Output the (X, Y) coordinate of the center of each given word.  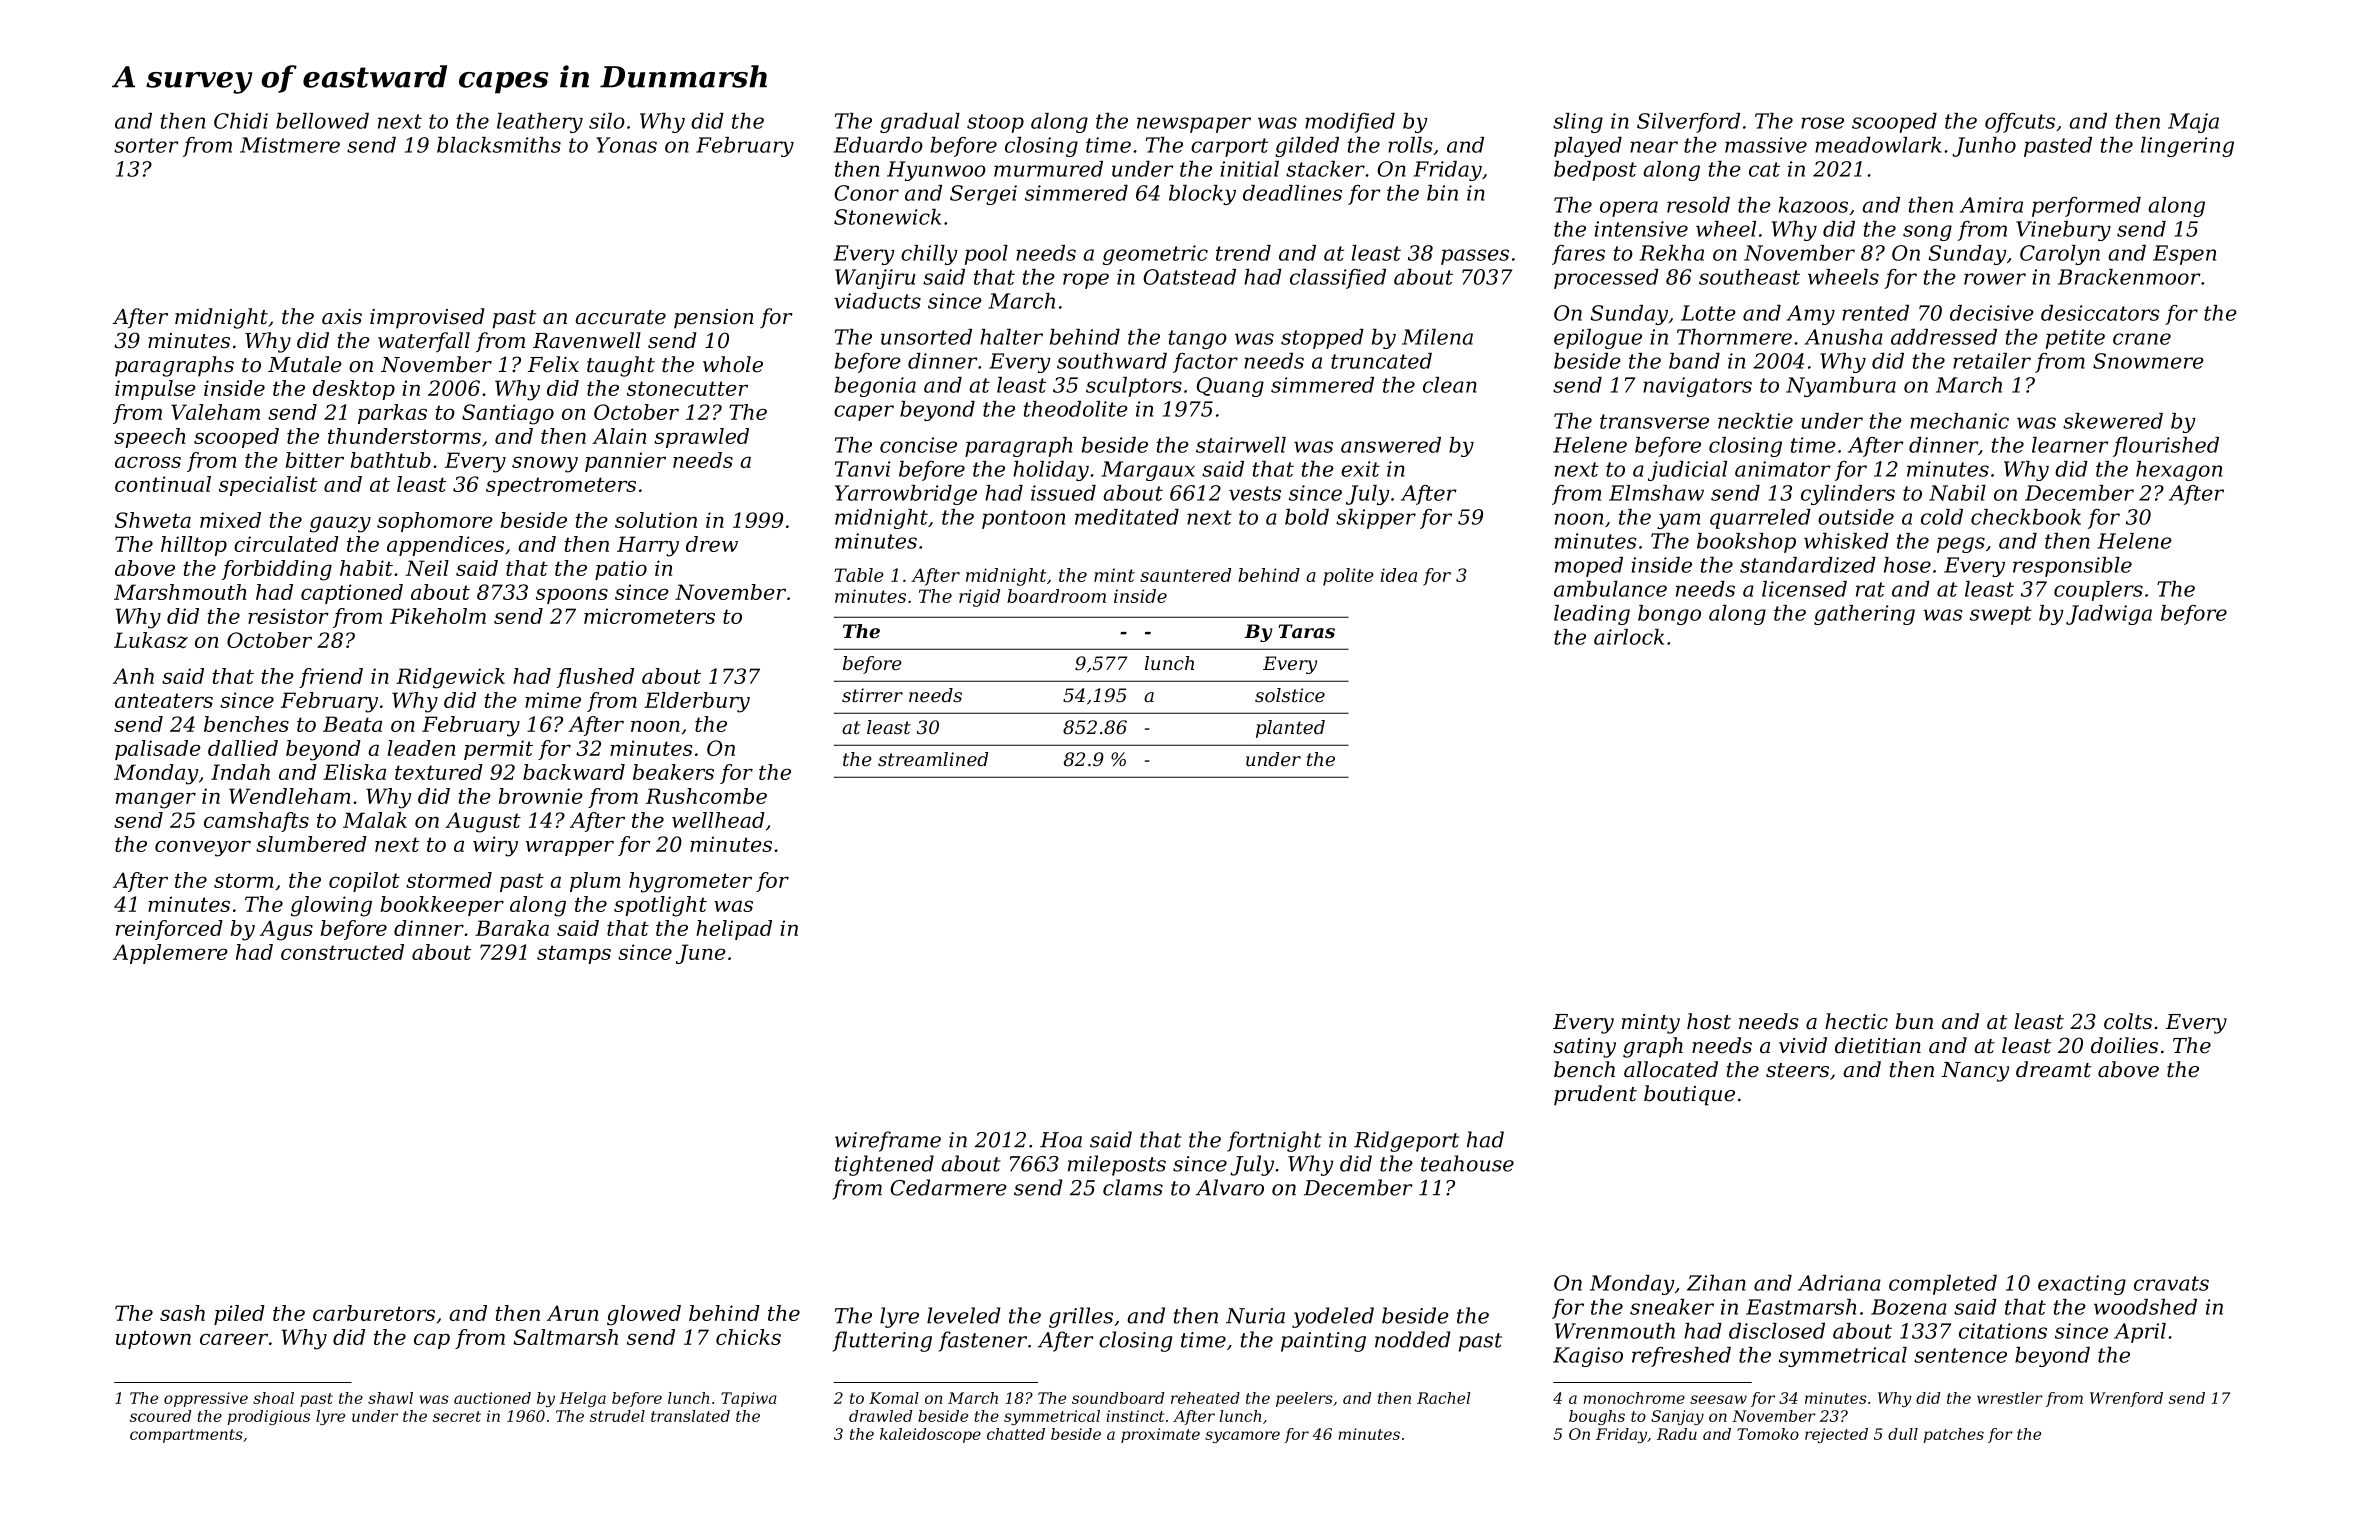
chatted (1016, 1434)
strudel (617, 1416)
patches (1954, 1435)
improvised (427, 318)
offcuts (2020, 123)
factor (1205, 363)
